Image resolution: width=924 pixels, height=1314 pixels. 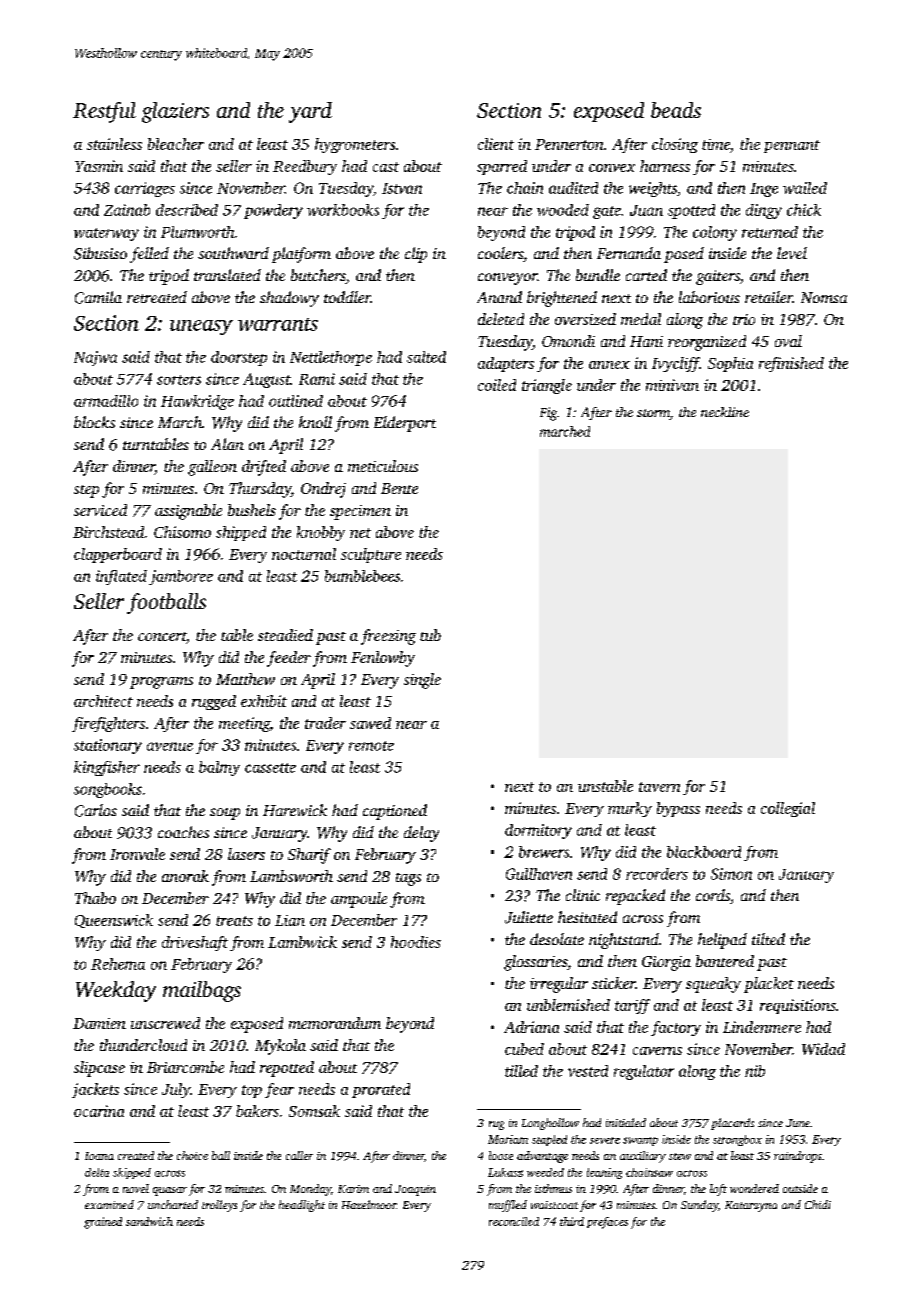 I want to click on client, so click(x=496, y=144).
